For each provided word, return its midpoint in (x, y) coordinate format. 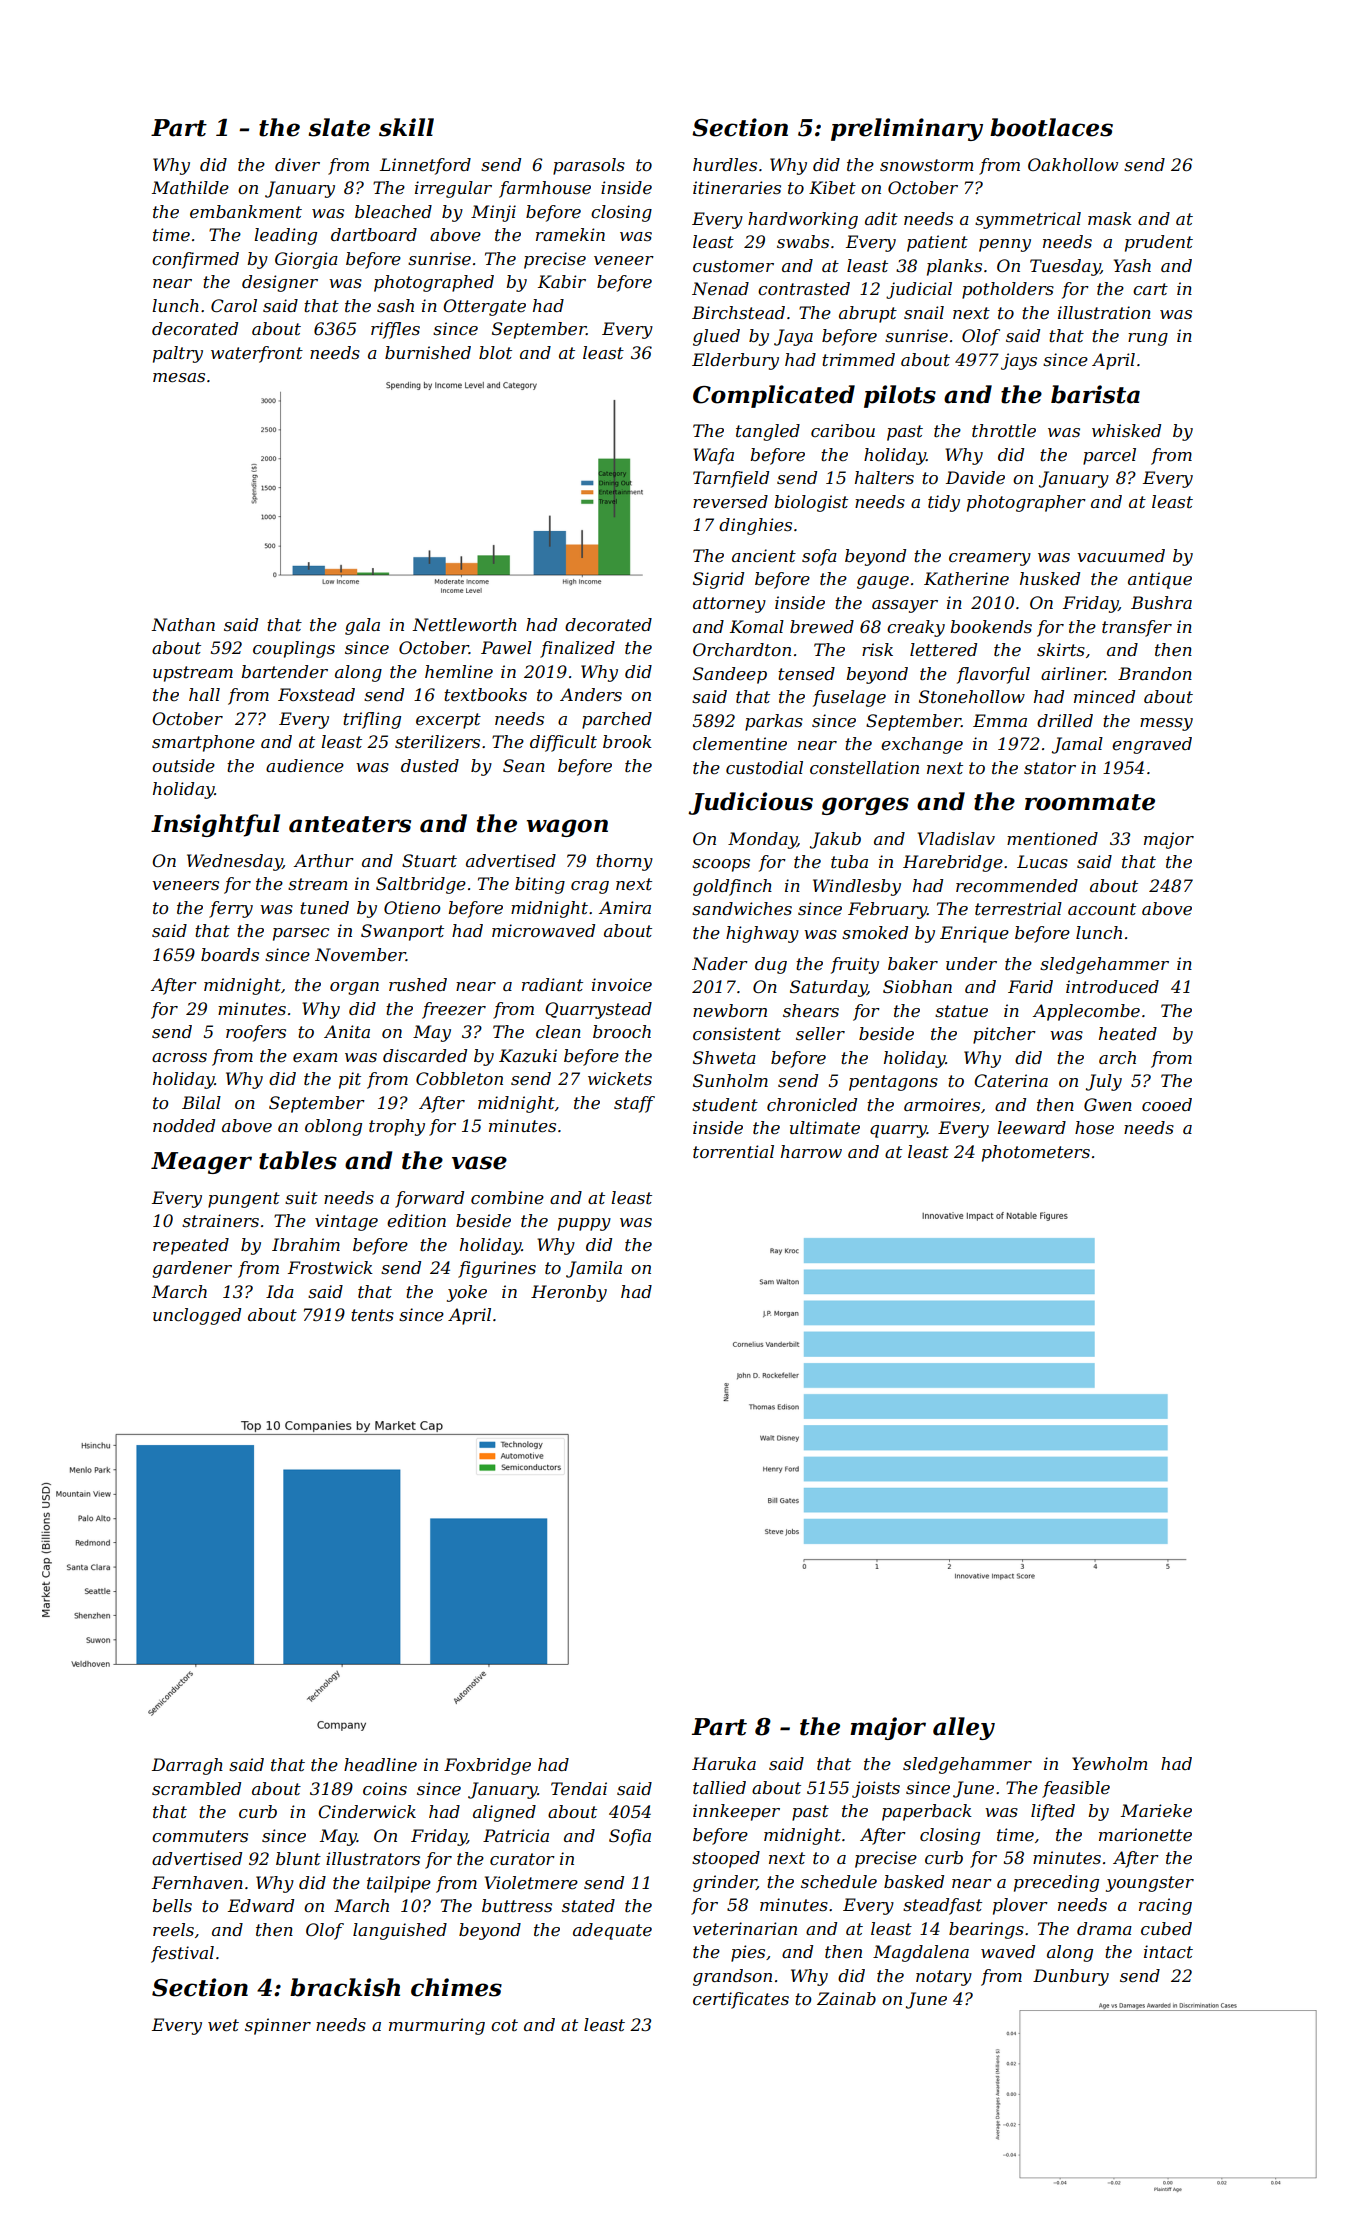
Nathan (183, 624)
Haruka (724, 1763)
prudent (1159, 243)
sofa (819, 557)
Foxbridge (487, 1766)
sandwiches (742, 908)
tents (372, 1315)
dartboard (374, 234)
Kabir (562, 281)
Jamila (594, 1269)
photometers (1036, 1153)
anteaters (350, 824)
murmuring (437, 2026)
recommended (1017, 885)
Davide (975, 477)
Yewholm (1110, 1763)
